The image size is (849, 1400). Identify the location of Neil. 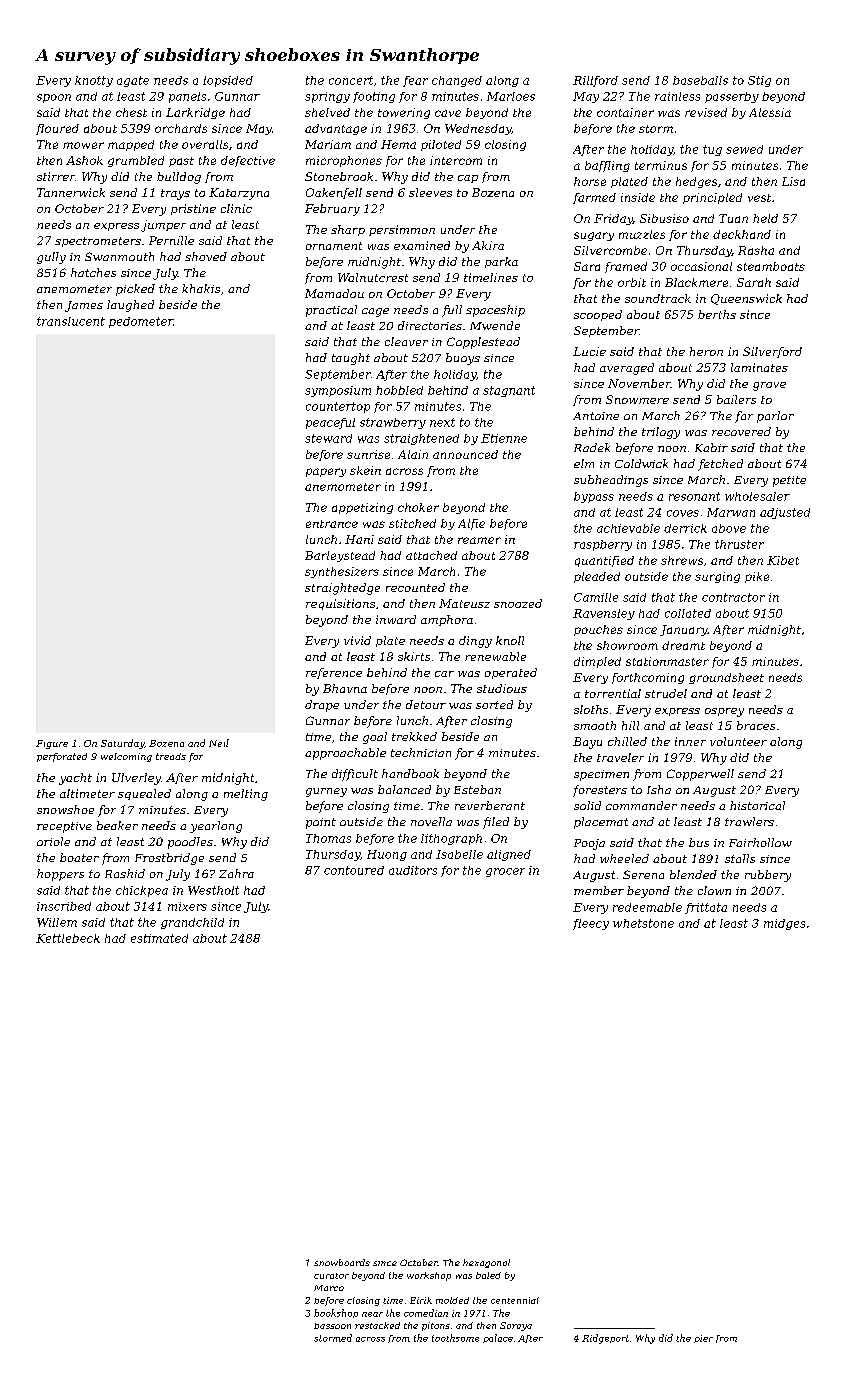
(219, 743).
